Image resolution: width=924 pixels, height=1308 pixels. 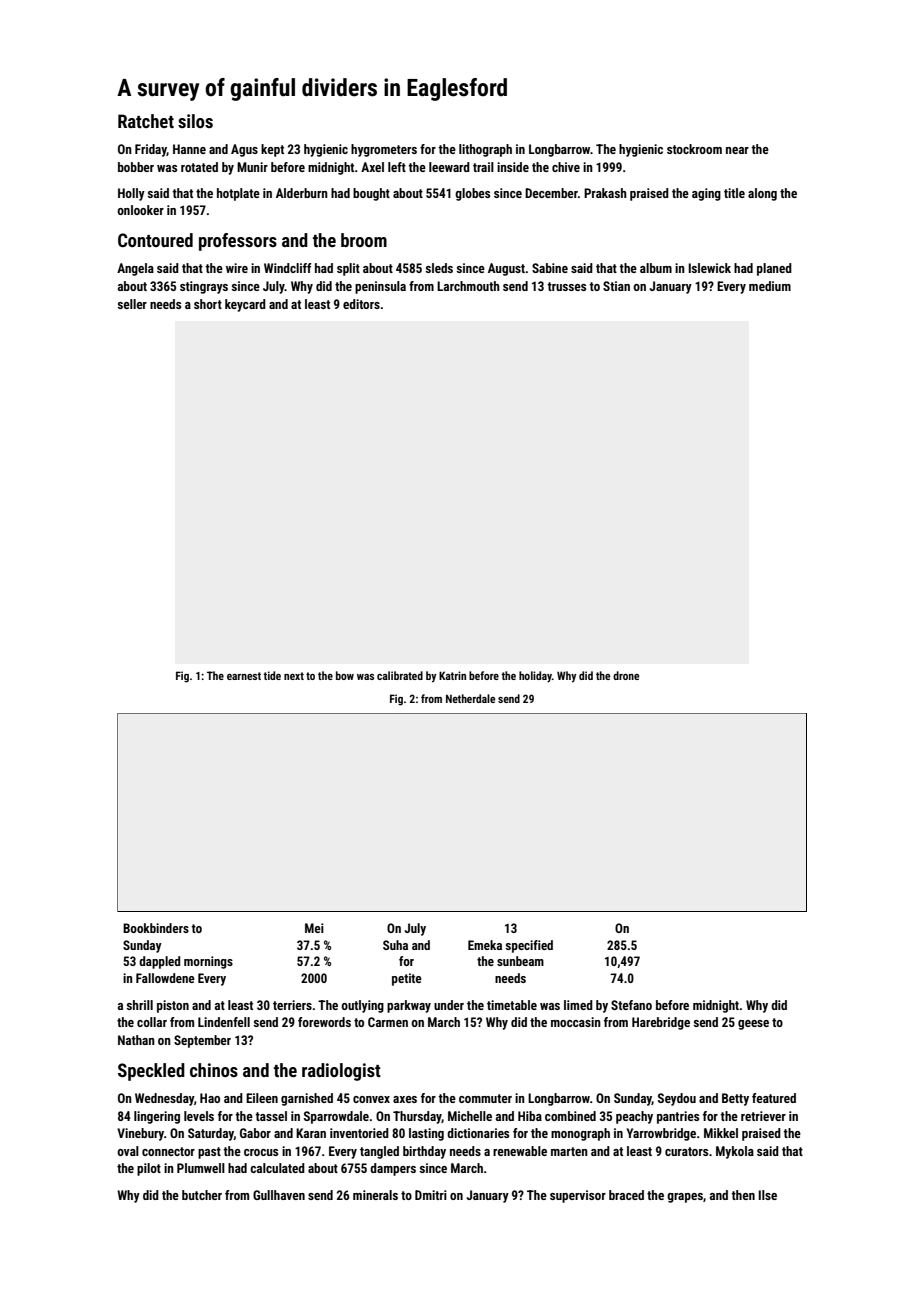 What do you see at coordinates (485, 150) in the screenshot?
I see `lithograph` at bounding box center [485, 150].
